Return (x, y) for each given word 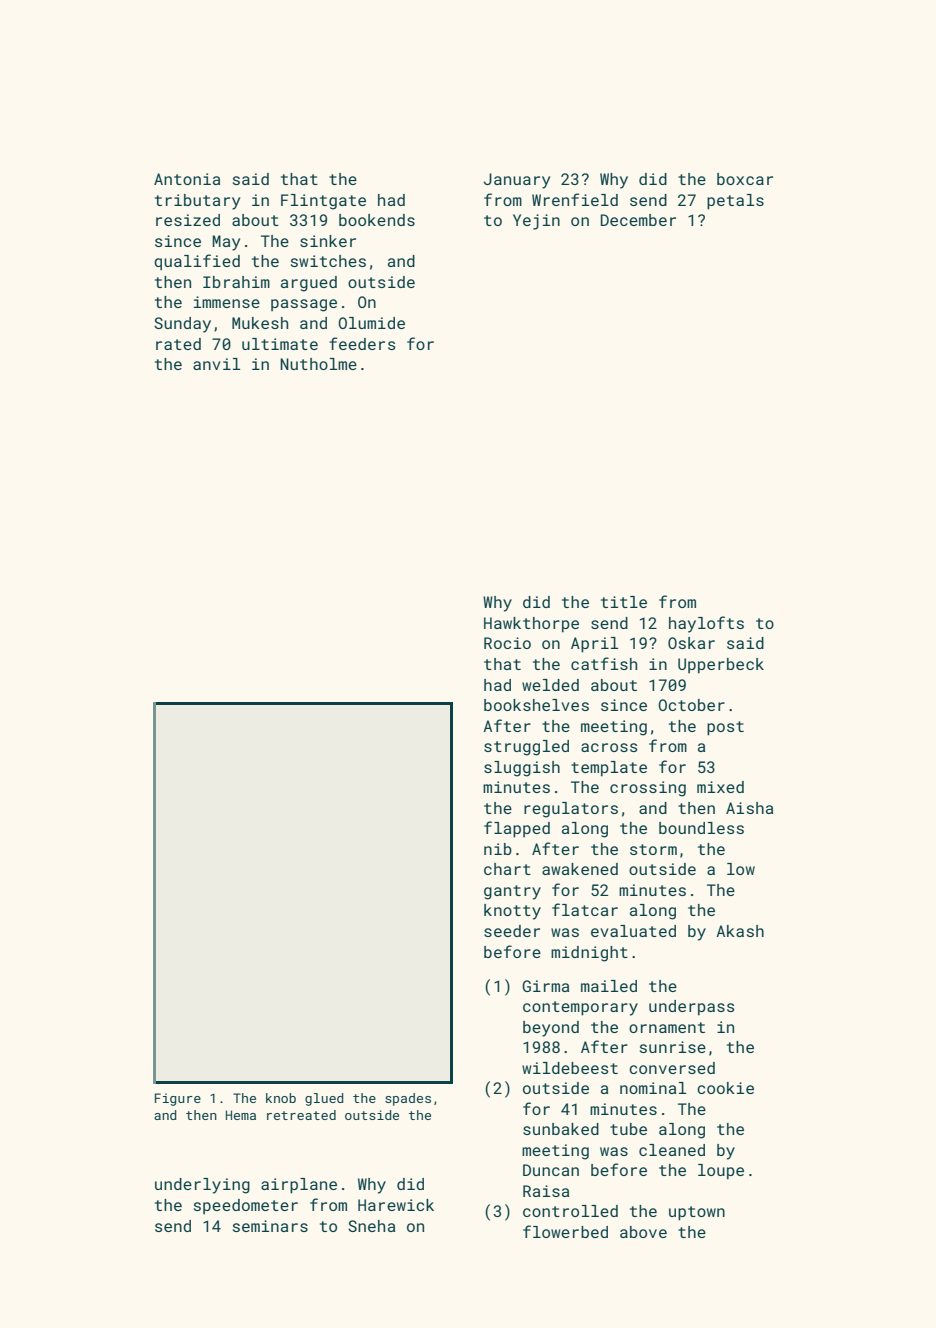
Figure (178, 1099)
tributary (197, 202)
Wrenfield (575, 199)
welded (550, 685)
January (517, 181)
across (609, 747)
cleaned (672, 1150)
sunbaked (561, 1129)
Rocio (507, 643)
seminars (270, 1226)
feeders (362, 343)
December (638, 220)
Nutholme (318, 364)
